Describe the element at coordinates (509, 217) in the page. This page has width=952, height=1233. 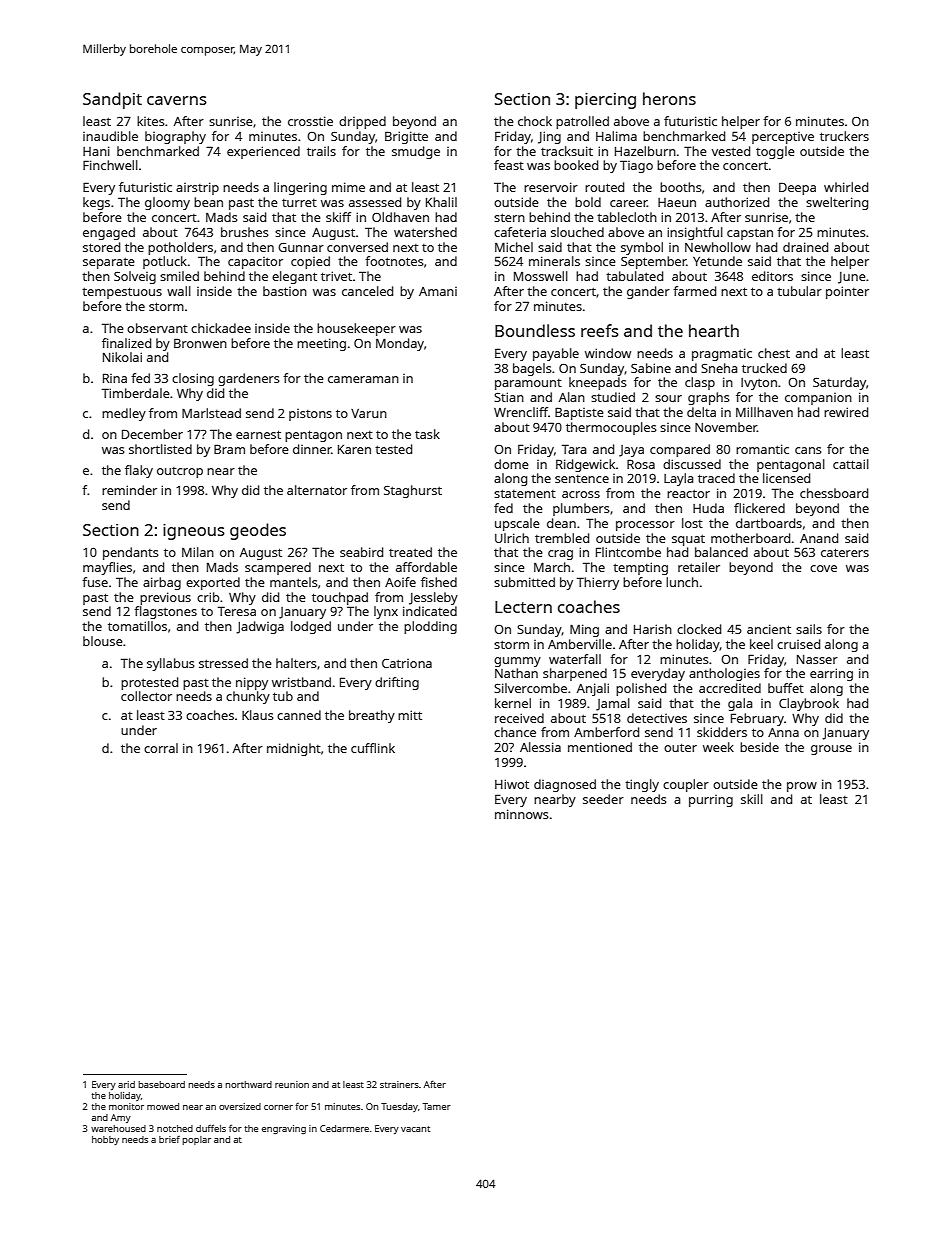
I see `stern` at that location.
